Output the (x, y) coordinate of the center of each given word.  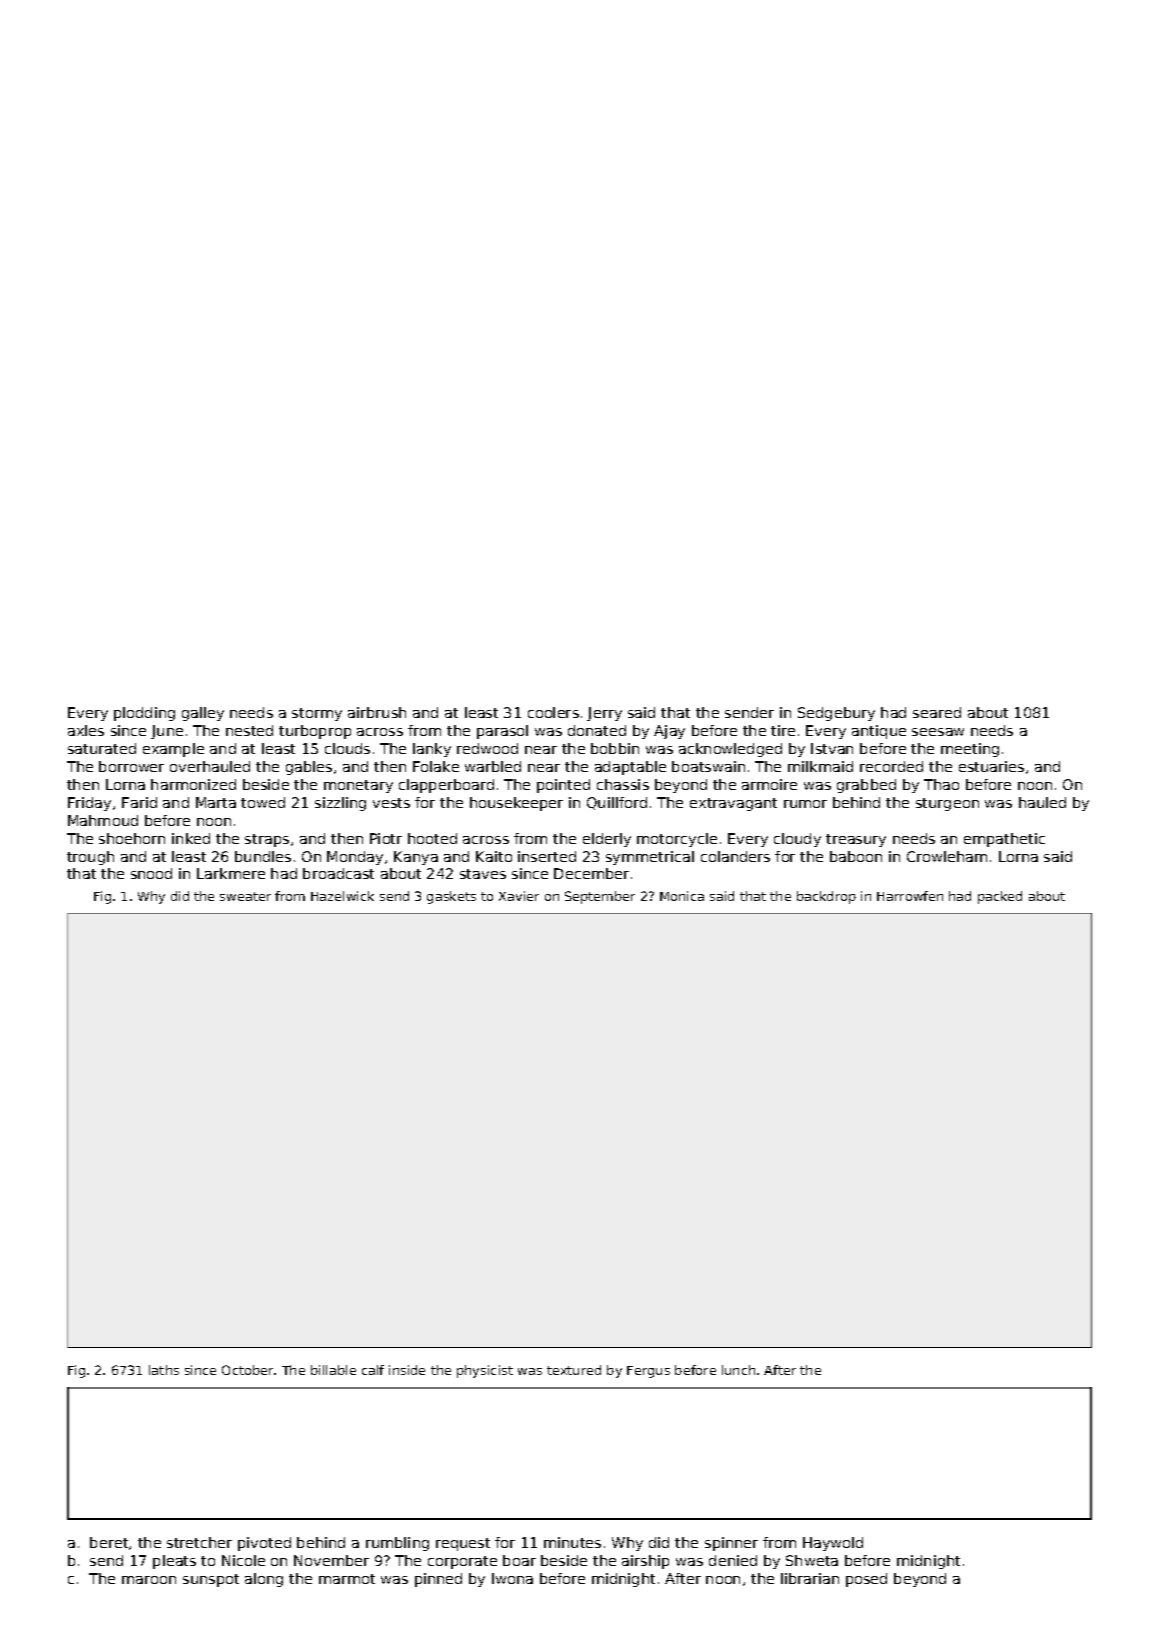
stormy (317, 714)
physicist (485, 1371)
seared (937, 712)
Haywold (833, 1544)
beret (109, 1542)
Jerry (604, 714)
